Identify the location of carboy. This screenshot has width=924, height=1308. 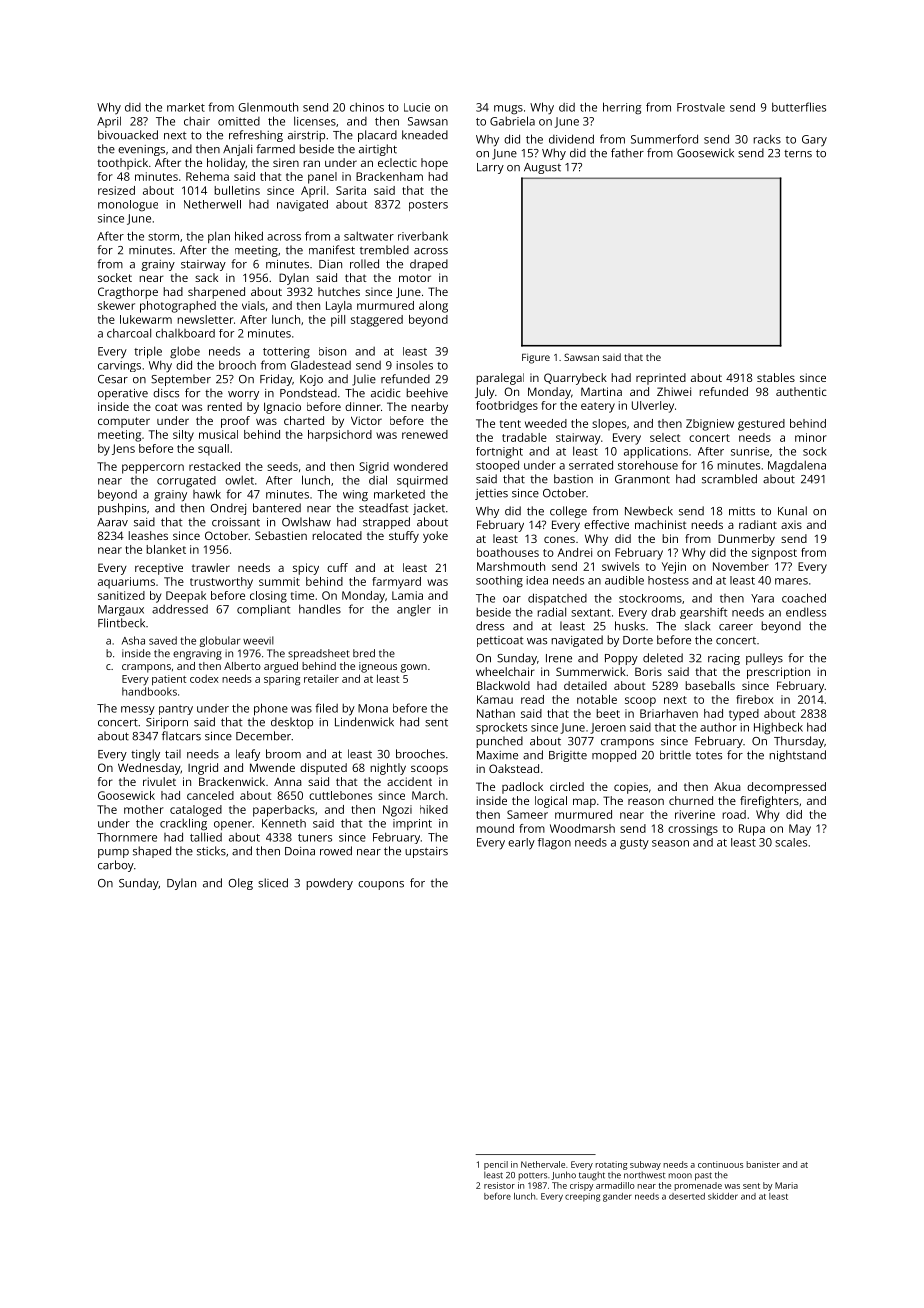
(116, 866).
